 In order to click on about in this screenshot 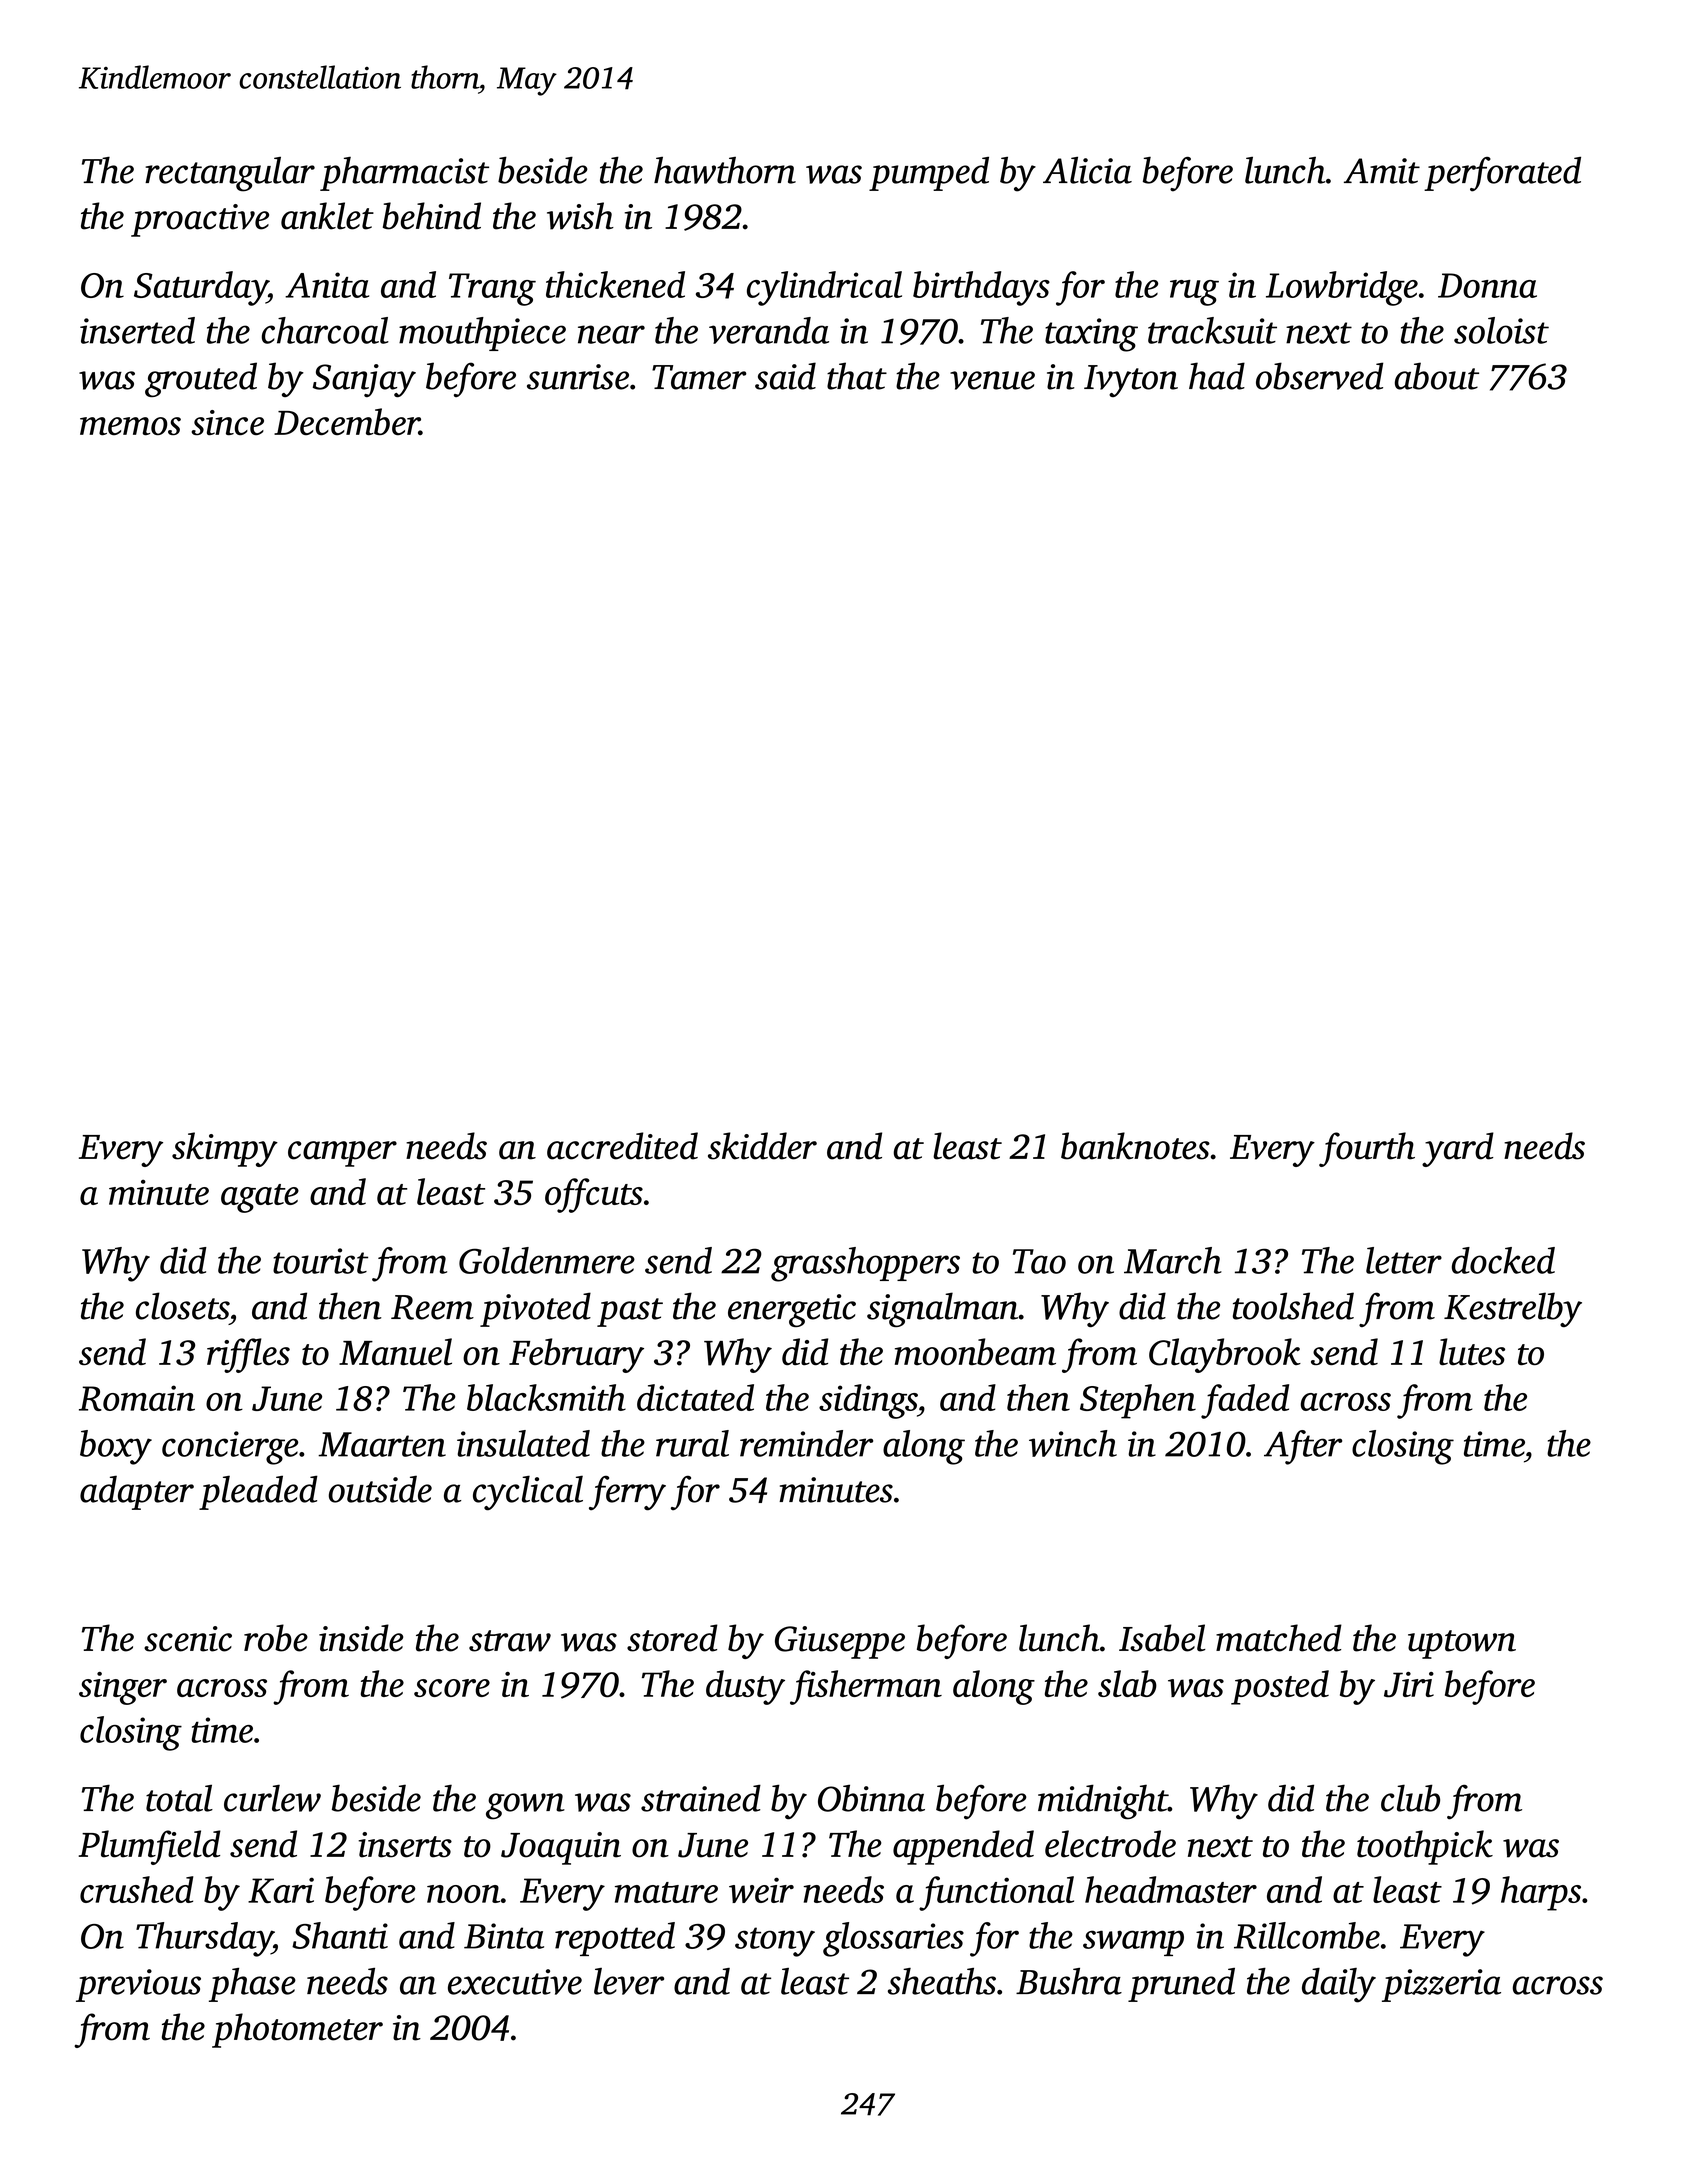, I will do `click(1437, 376)`.
